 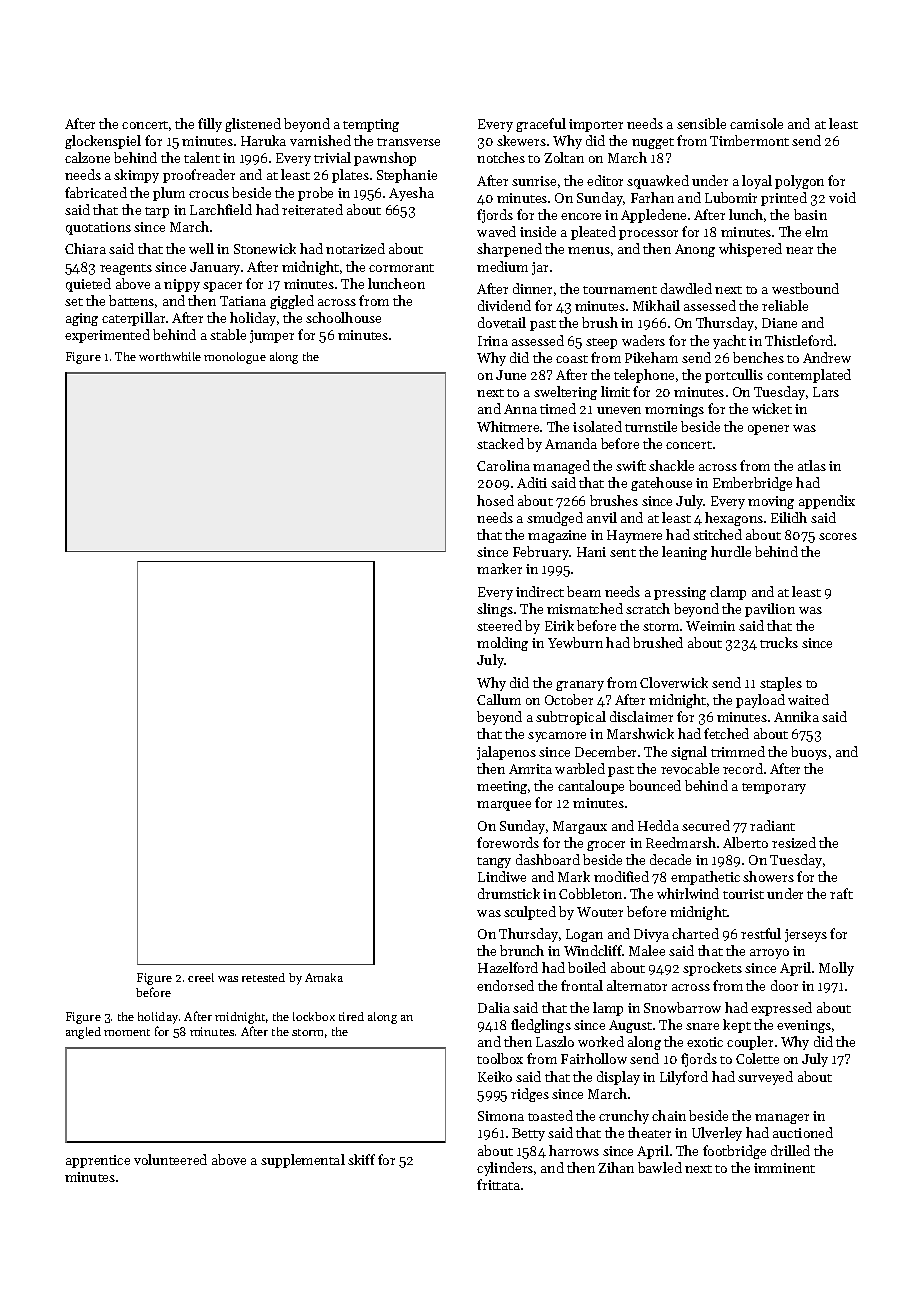 I want to click on Whitmere, so click(x=508, y=426).
